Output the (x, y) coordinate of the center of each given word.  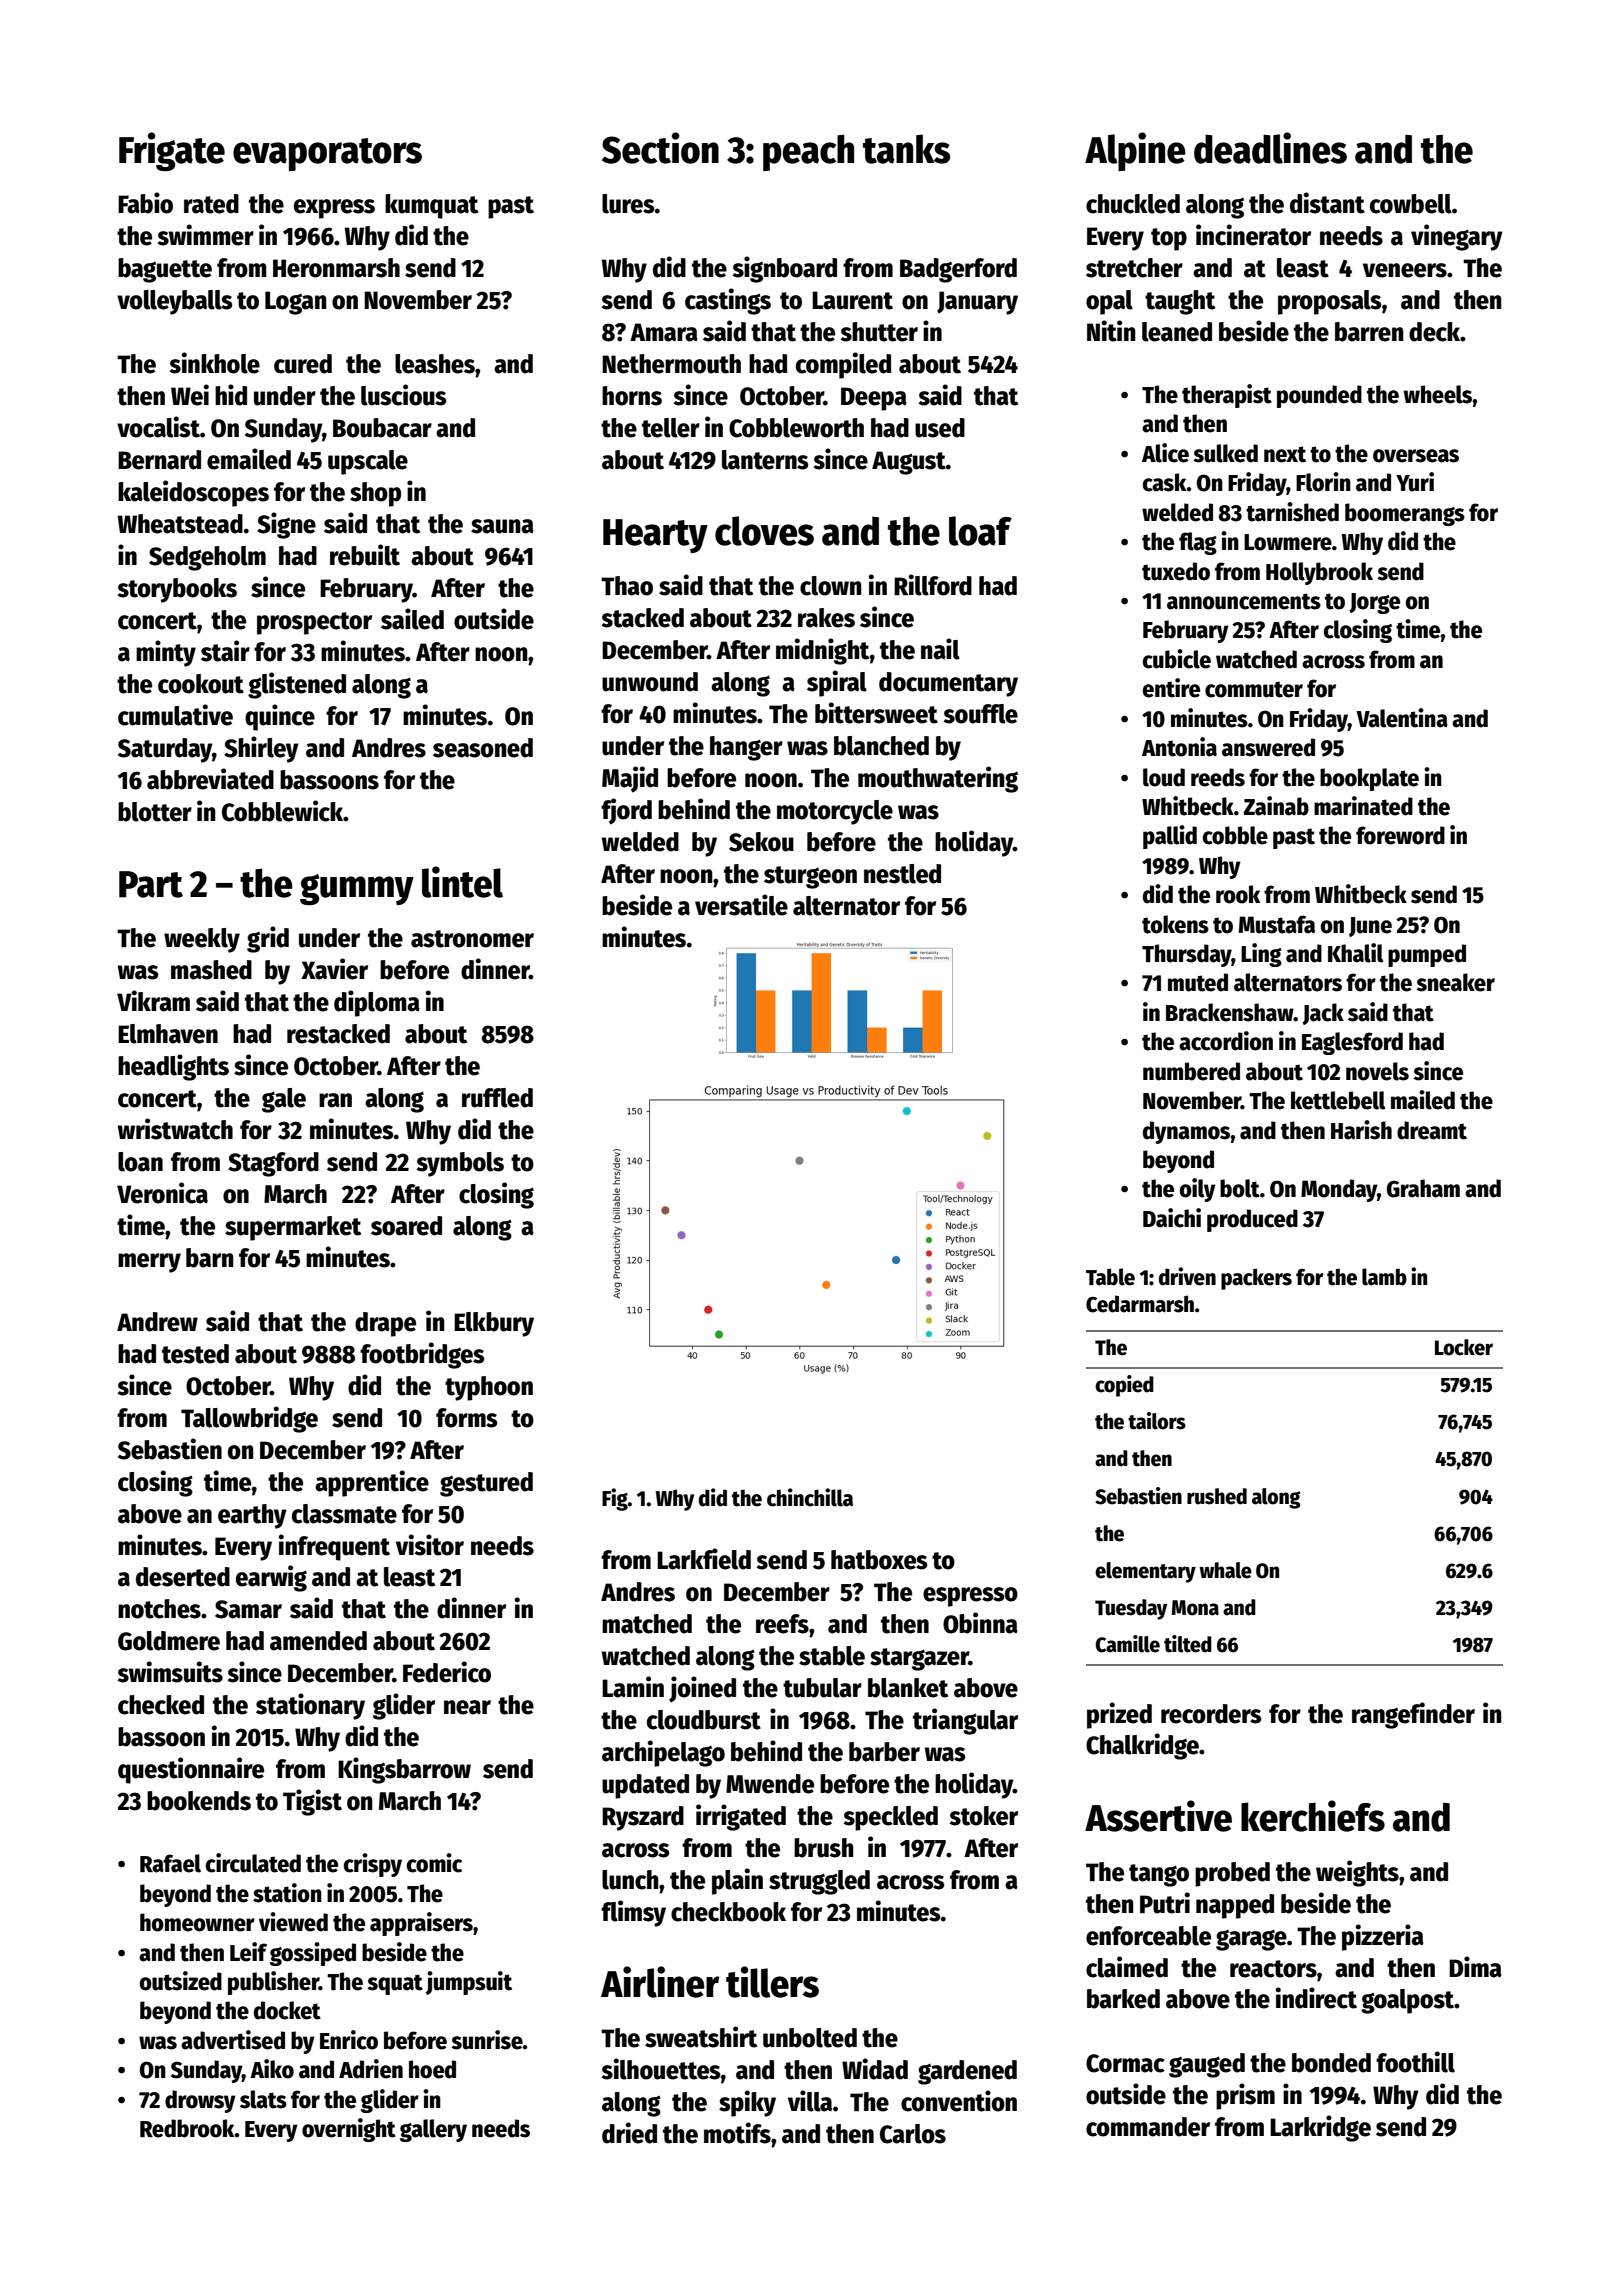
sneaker (1455, 982)
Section (660, 148)
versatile (741, 905)
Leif (248, 1952)
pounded (1319, 396)
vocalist (158, 427)
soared (406, 1226)
